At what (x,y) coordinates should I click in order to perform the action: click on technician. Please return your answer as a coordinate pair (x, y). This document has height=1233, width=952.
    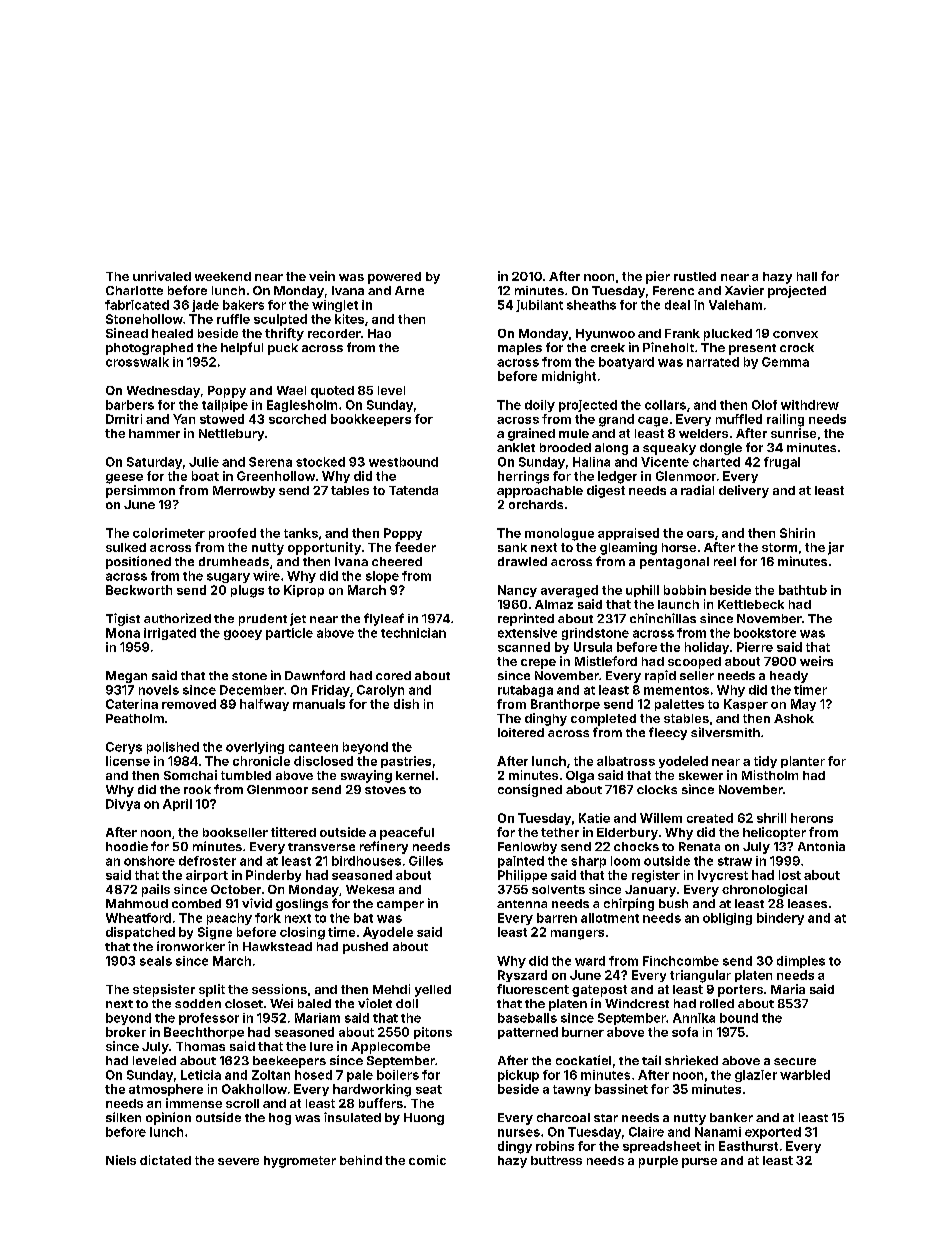
    Looking at the image, I should click on (413, 633).
